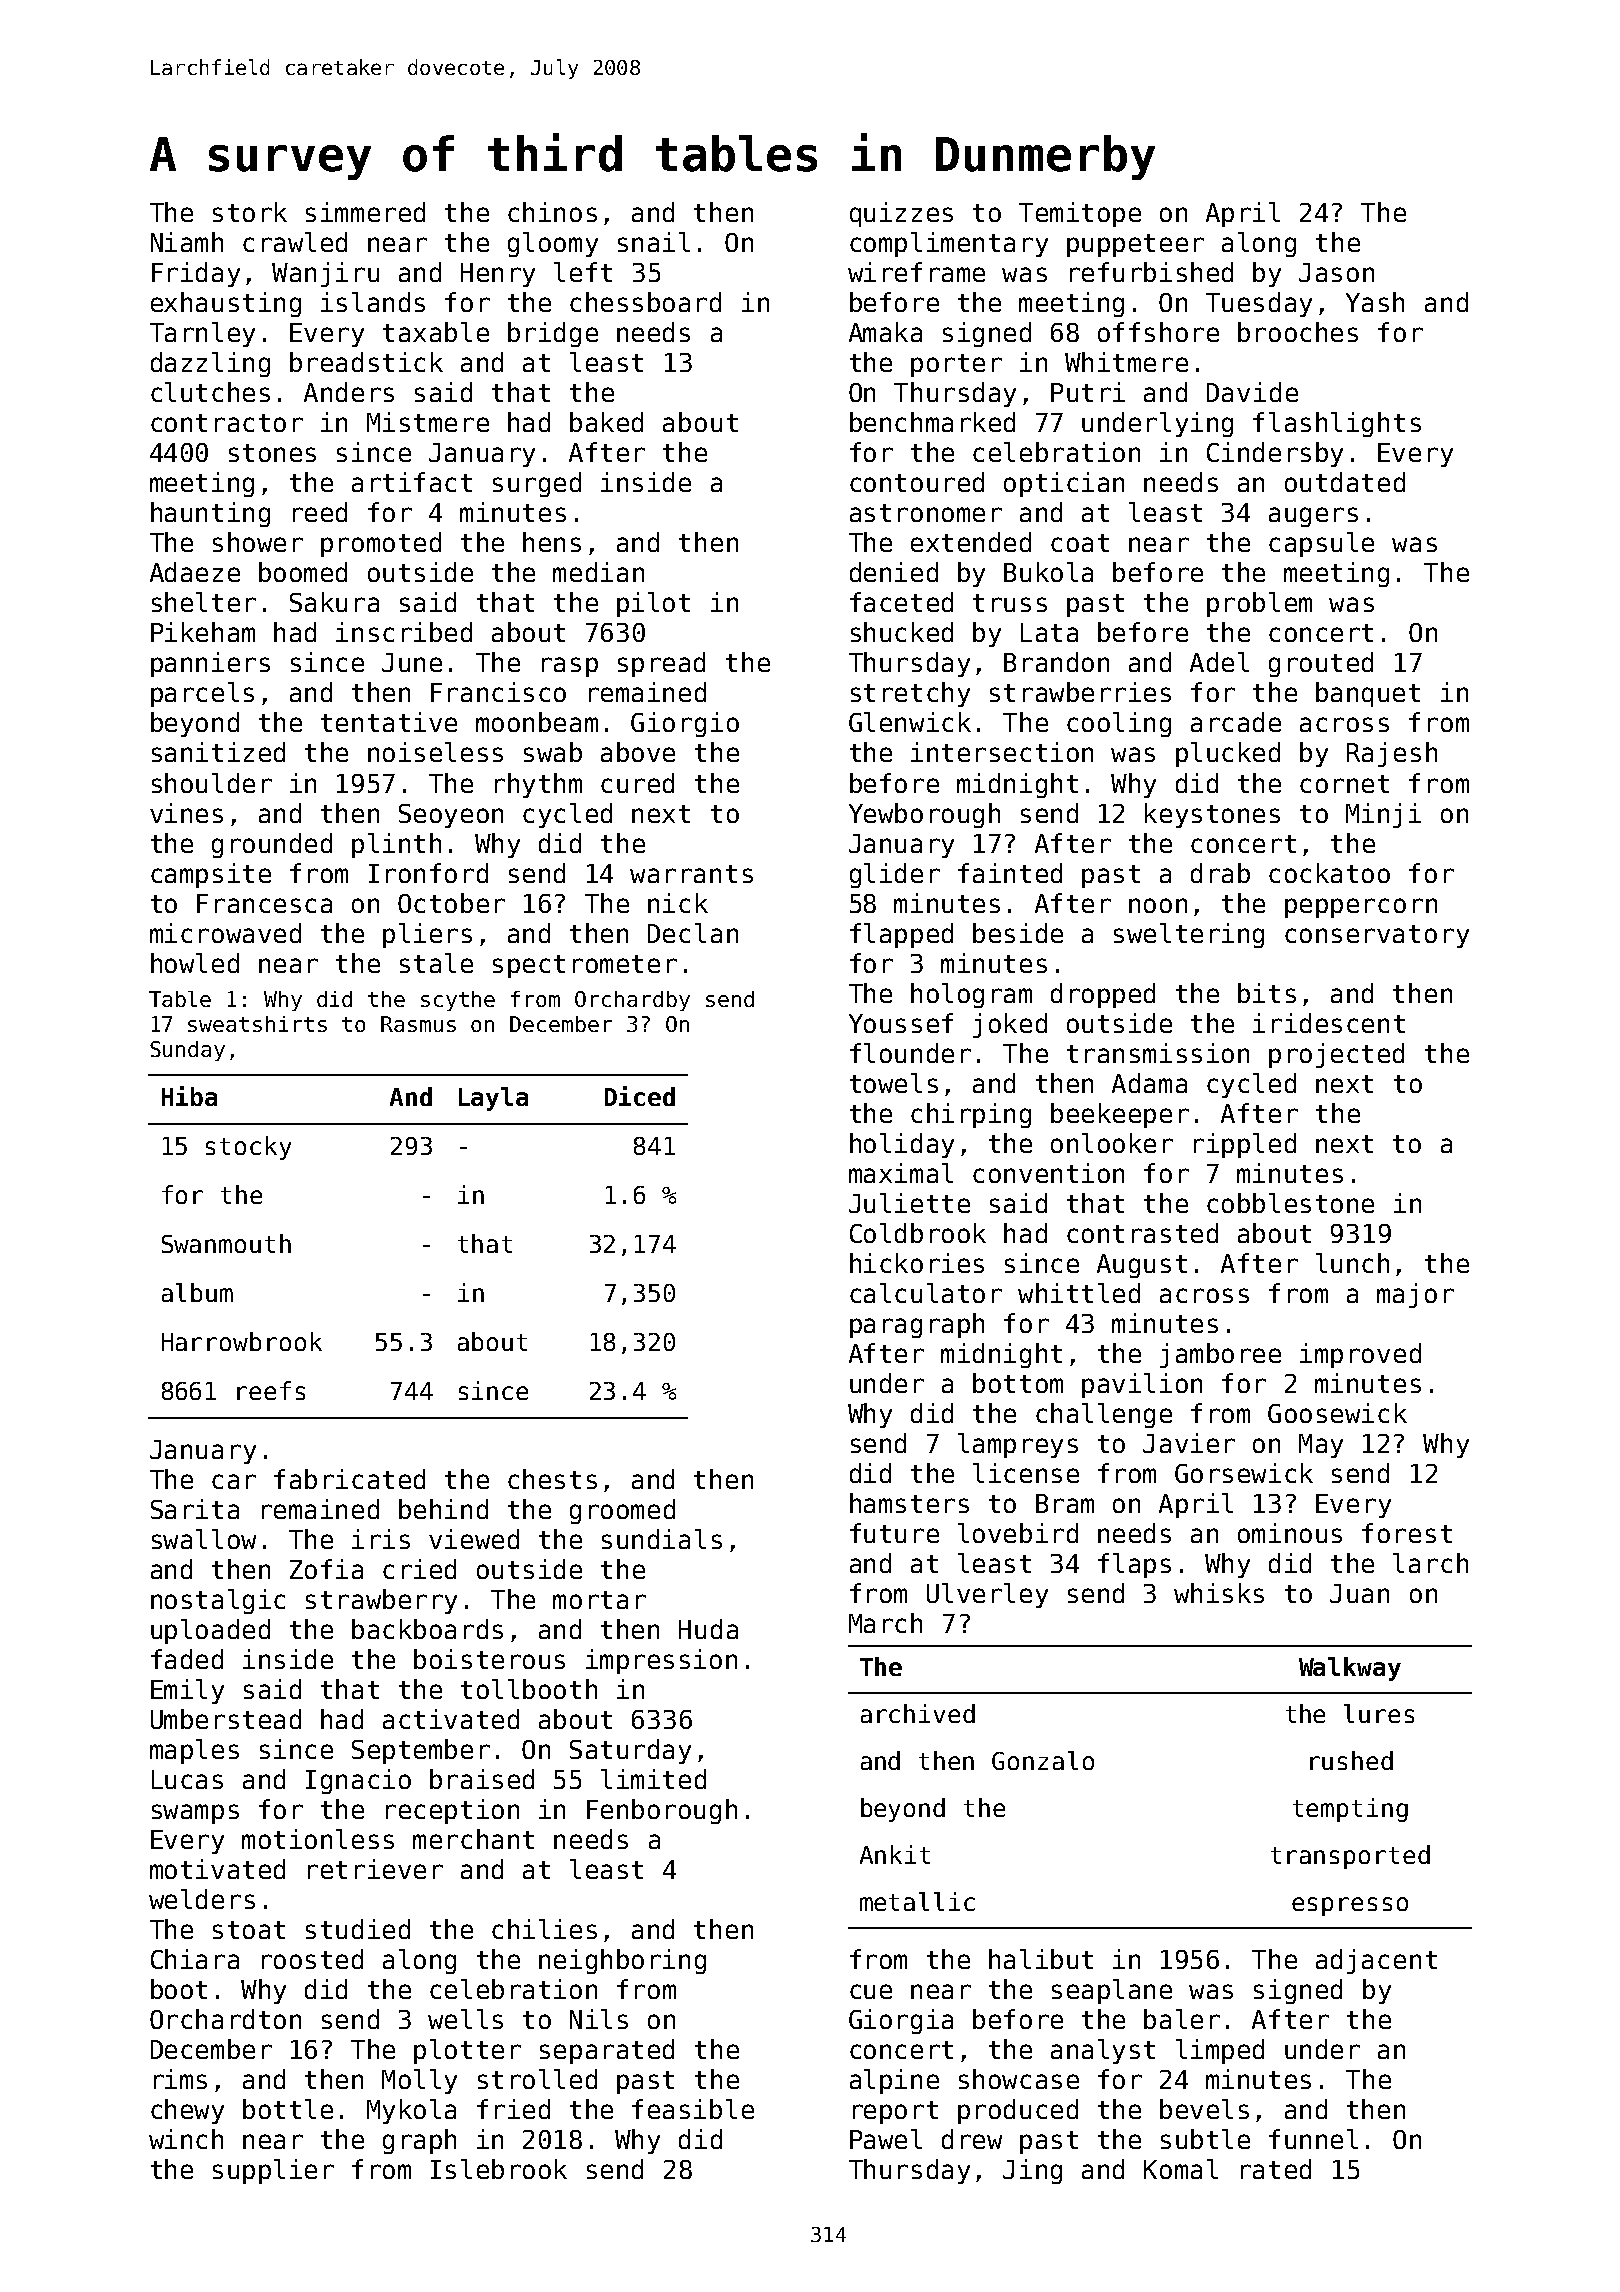 The width and height of the screenshot is (1620, 2292). What do you see at coordinates (1220, 873) in the screenshot?
I see `drab` at bounding box center [1220, 873].
